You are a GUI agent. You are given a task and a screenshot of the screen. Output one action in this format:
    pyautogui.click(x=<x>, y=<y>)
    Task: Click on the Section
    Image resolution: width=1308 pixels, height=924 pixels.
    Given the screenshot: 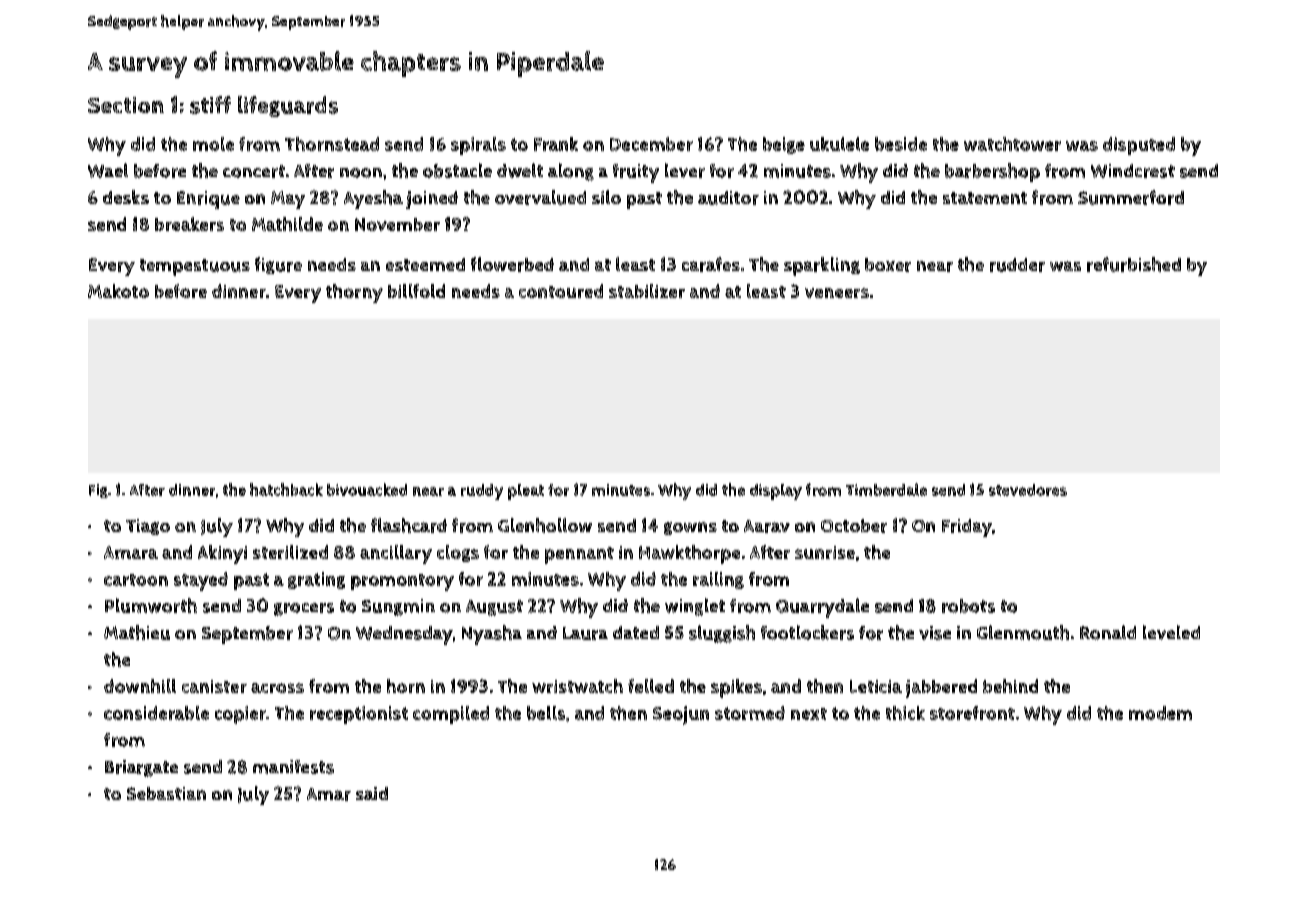 What is the action you would take?
    pyautogui.click(x=126, y=105)
